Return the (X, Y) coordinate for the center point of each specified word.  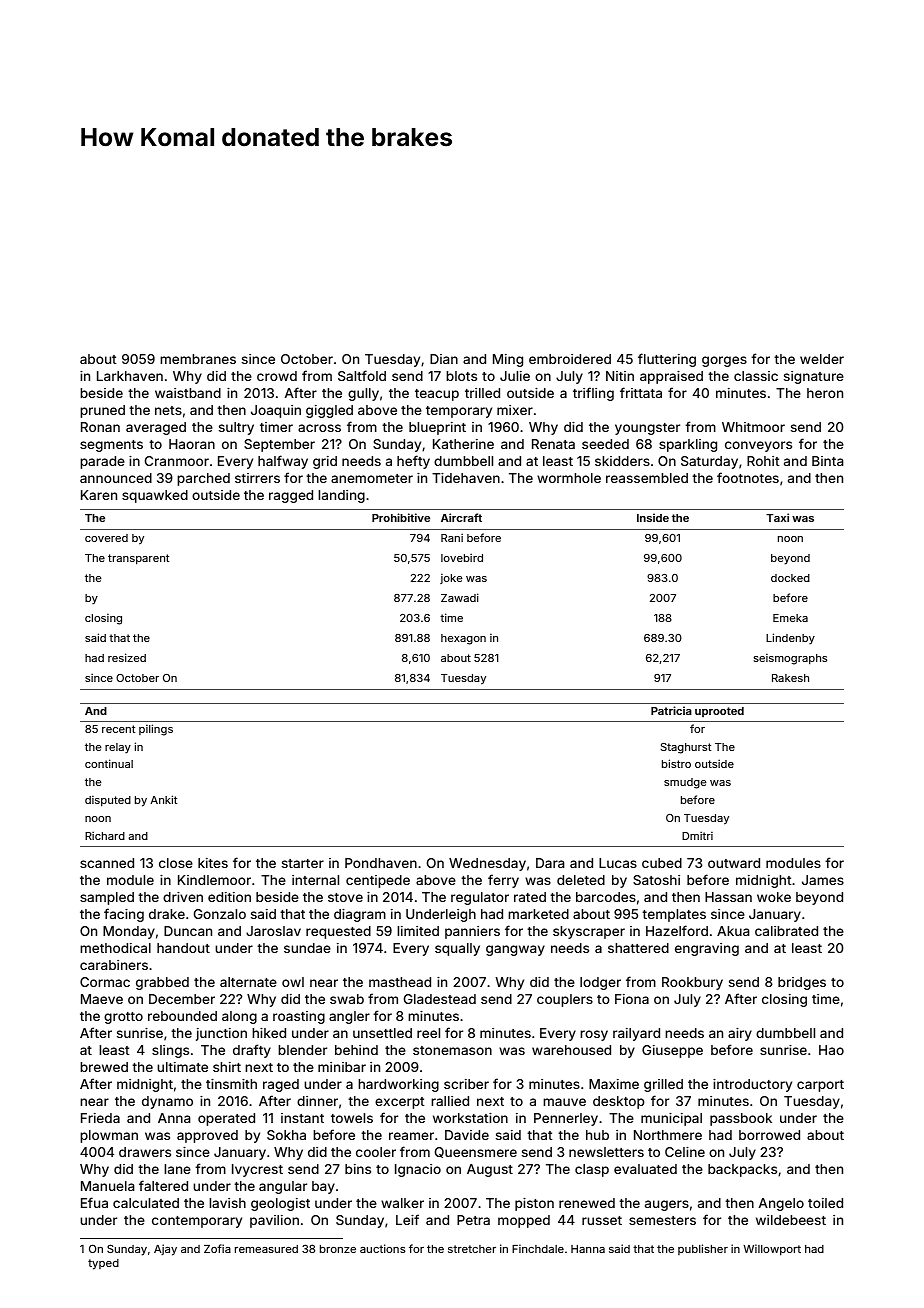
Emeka (790, 618)
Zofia (217, 1248)
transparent (138, 559)
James (823, 880)
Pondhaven (381, 863)
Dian (444, 359)
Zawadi (460, 597)
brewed (104, 1067)
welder (822, 359)
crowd (277, 376)
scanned (107, 863)
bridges (802, 983)
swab (347, 999)
